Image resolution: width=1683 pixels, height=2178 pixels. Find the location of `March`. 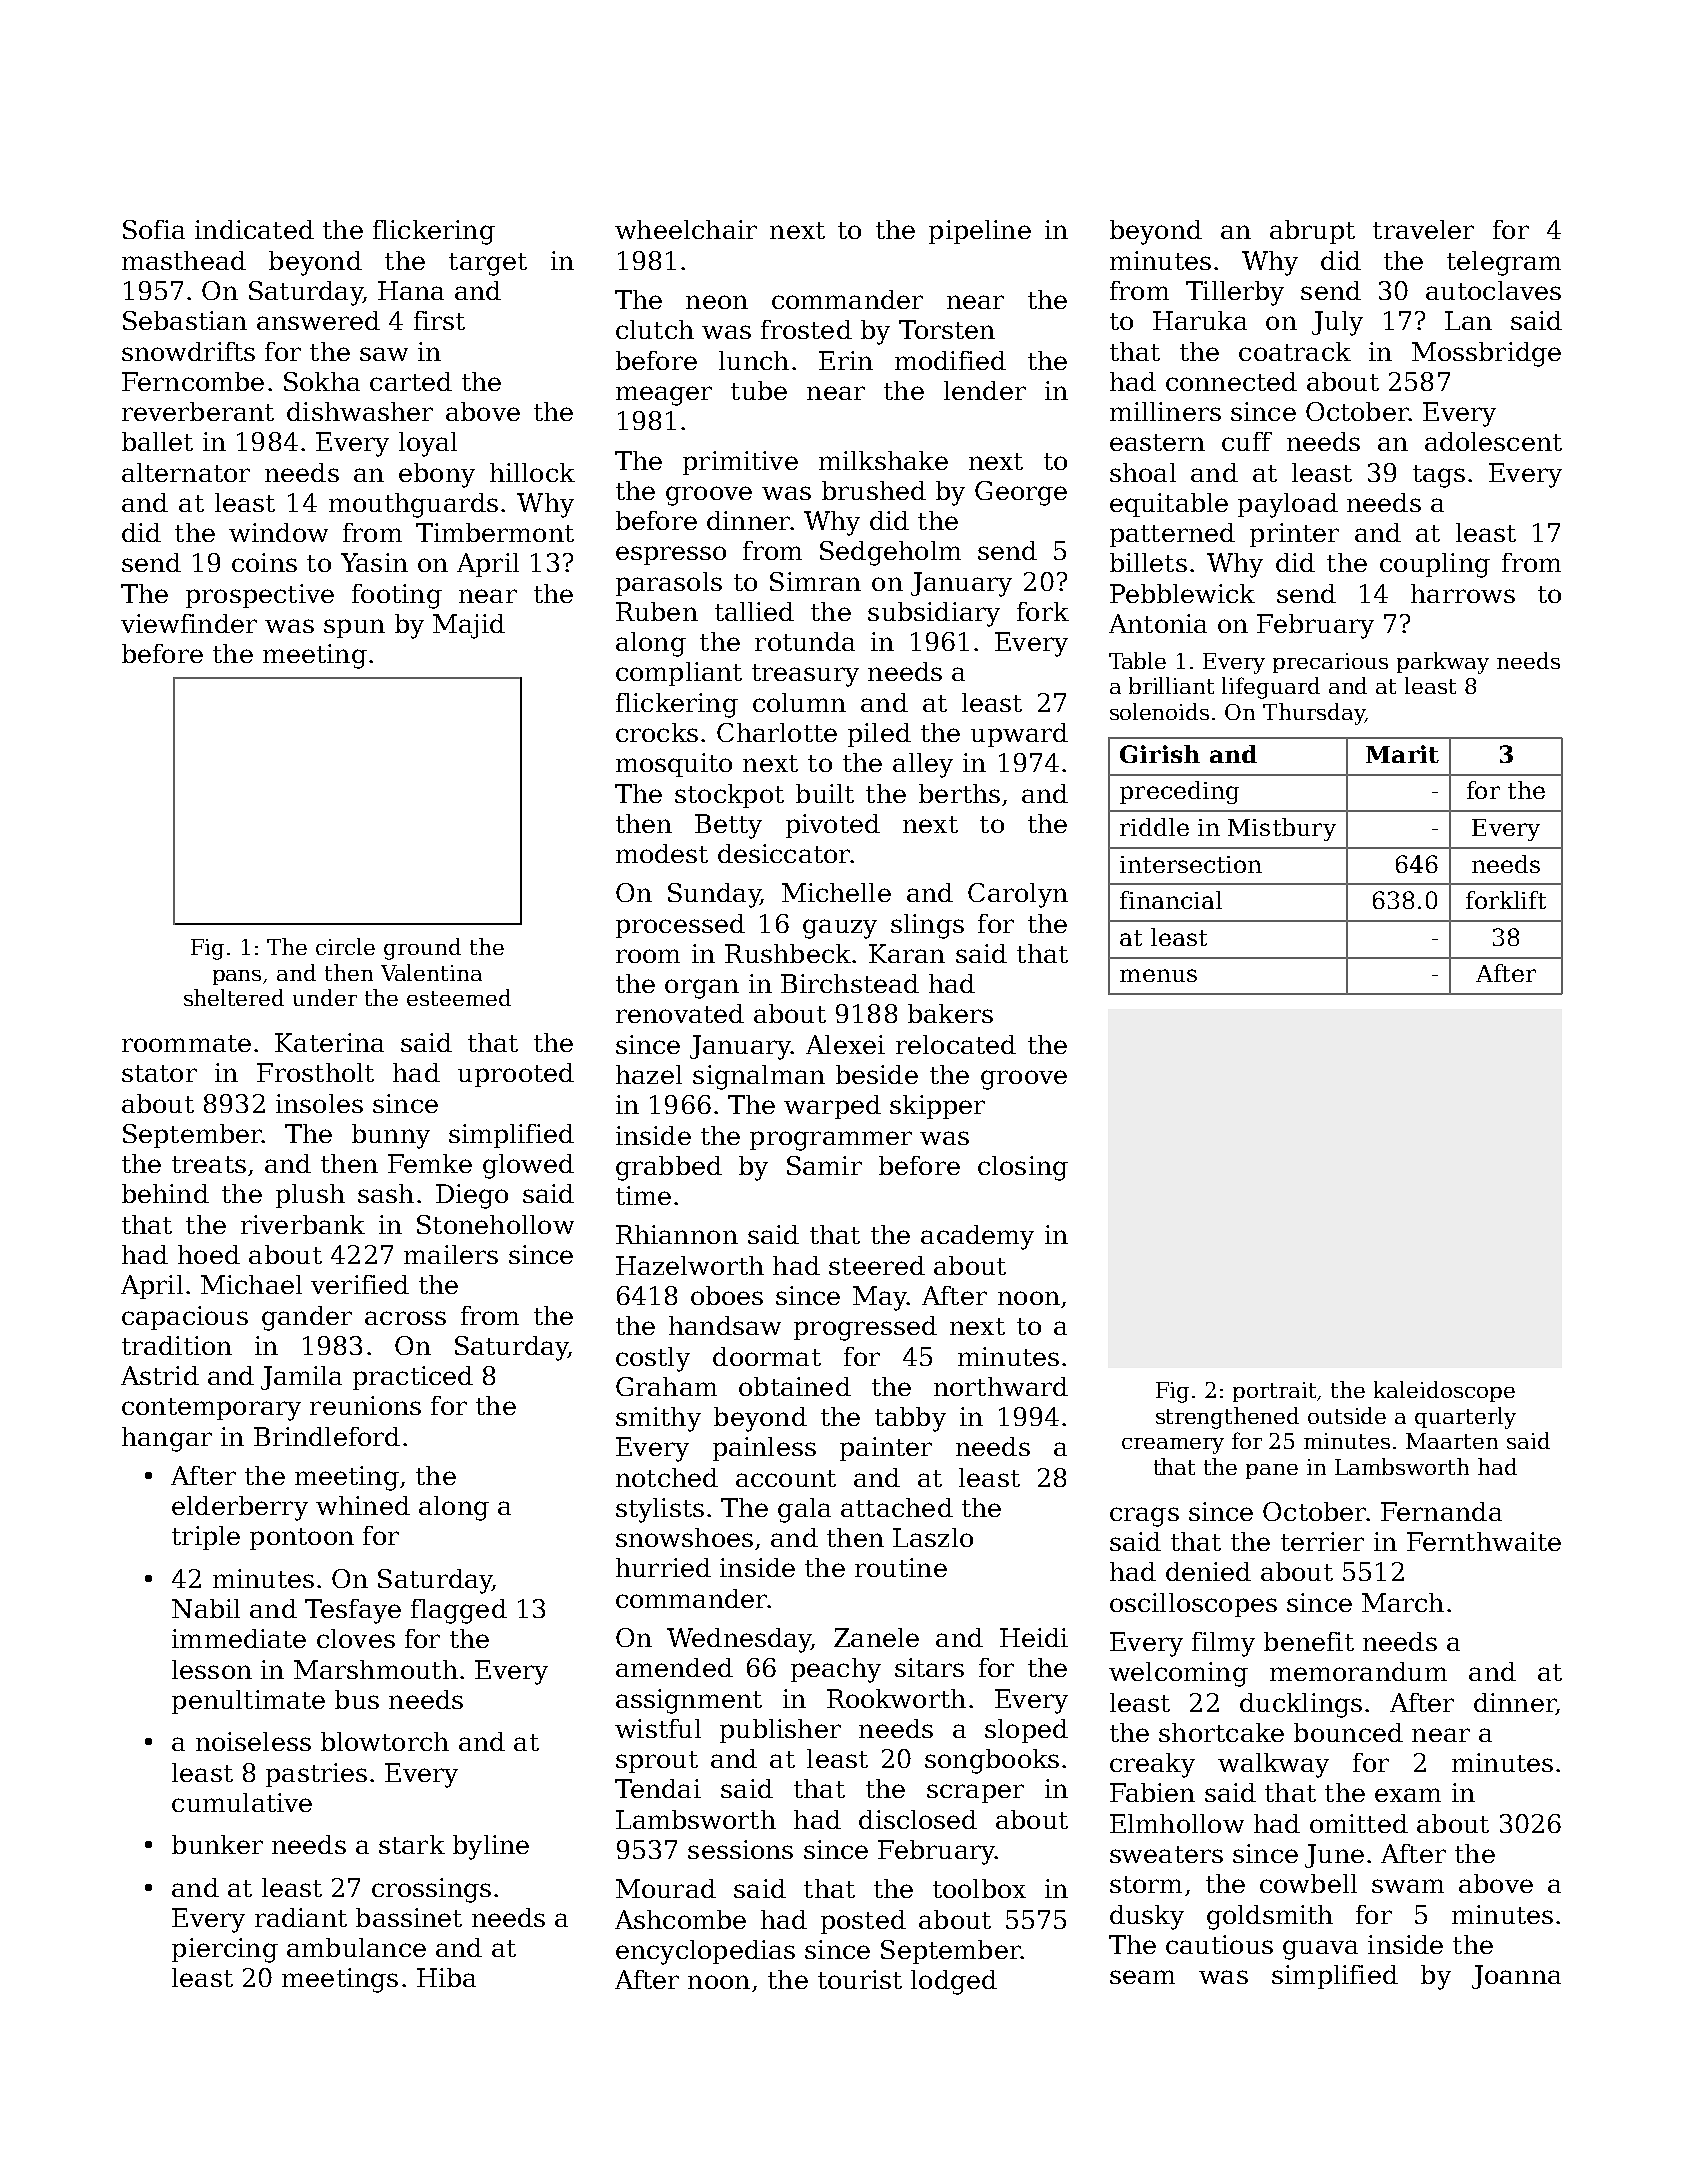

March is located at coordinates (1403, 1602).
